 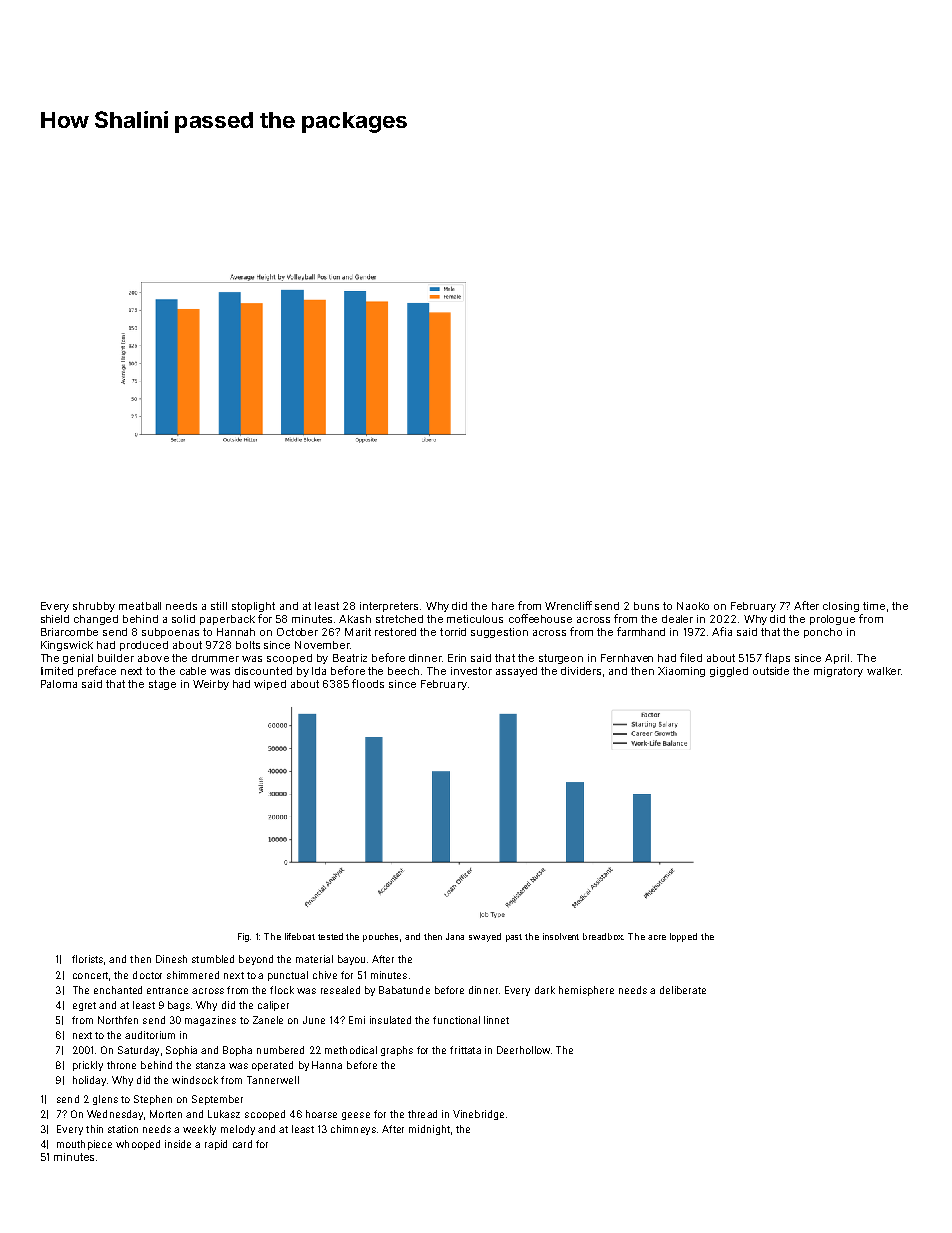 What do you see at coordinates (581, 671) in the image?
I see `dividers` at bounding box center [581, 671].
